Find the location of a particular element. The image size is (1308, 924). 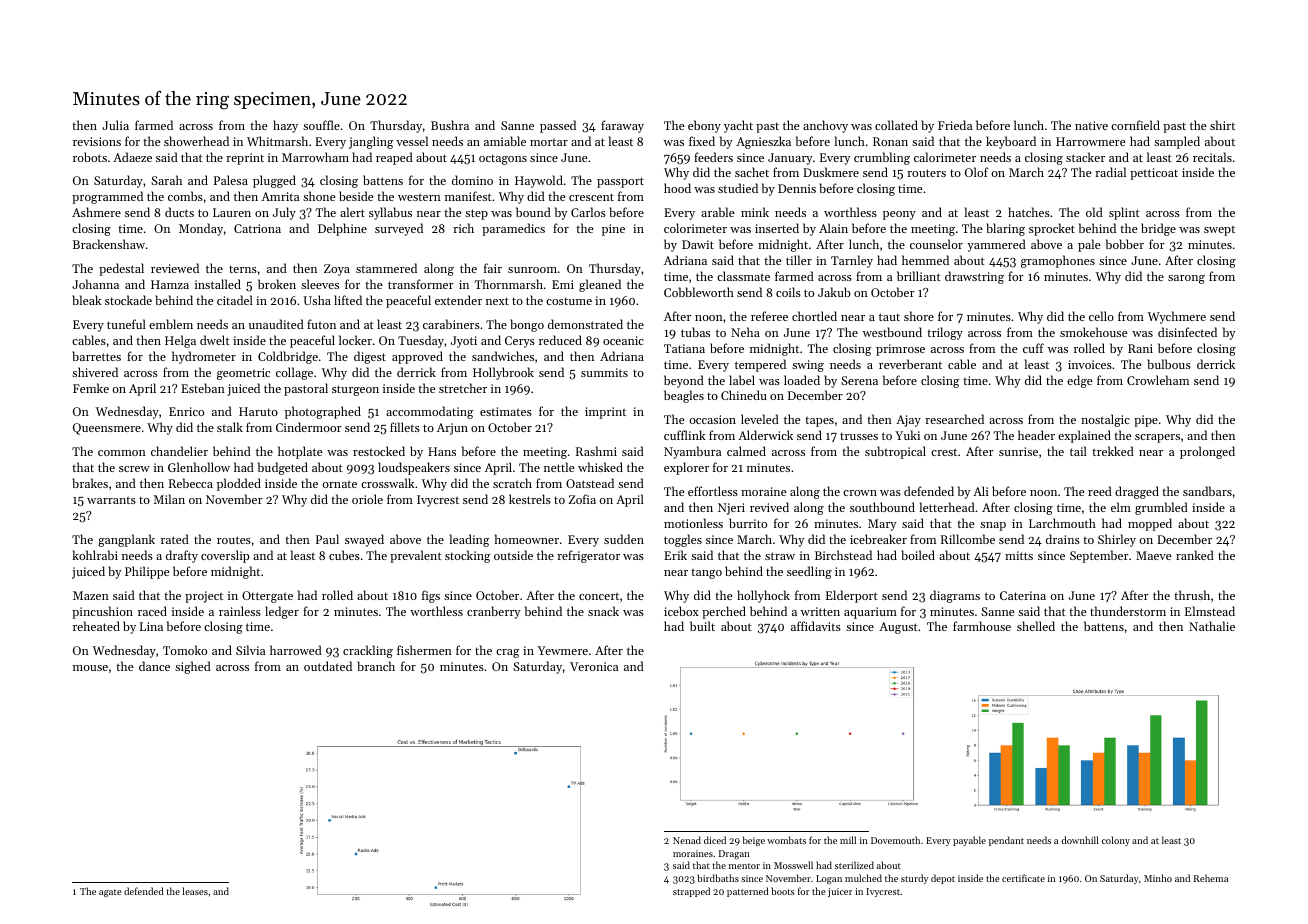

paramedics is located at coordinates (513, 229).
